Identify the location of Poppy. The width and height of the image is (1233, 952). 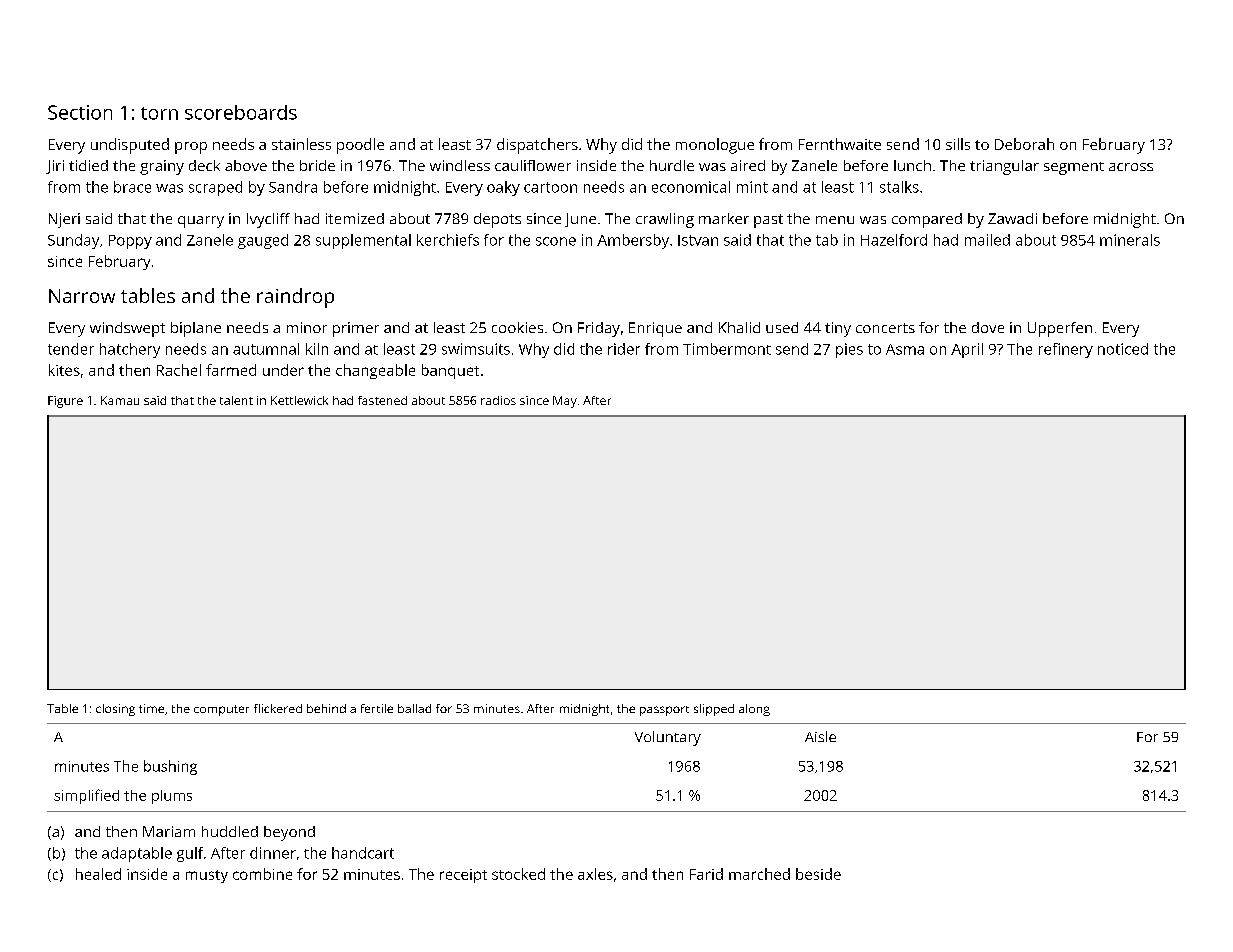
(130, 242).
